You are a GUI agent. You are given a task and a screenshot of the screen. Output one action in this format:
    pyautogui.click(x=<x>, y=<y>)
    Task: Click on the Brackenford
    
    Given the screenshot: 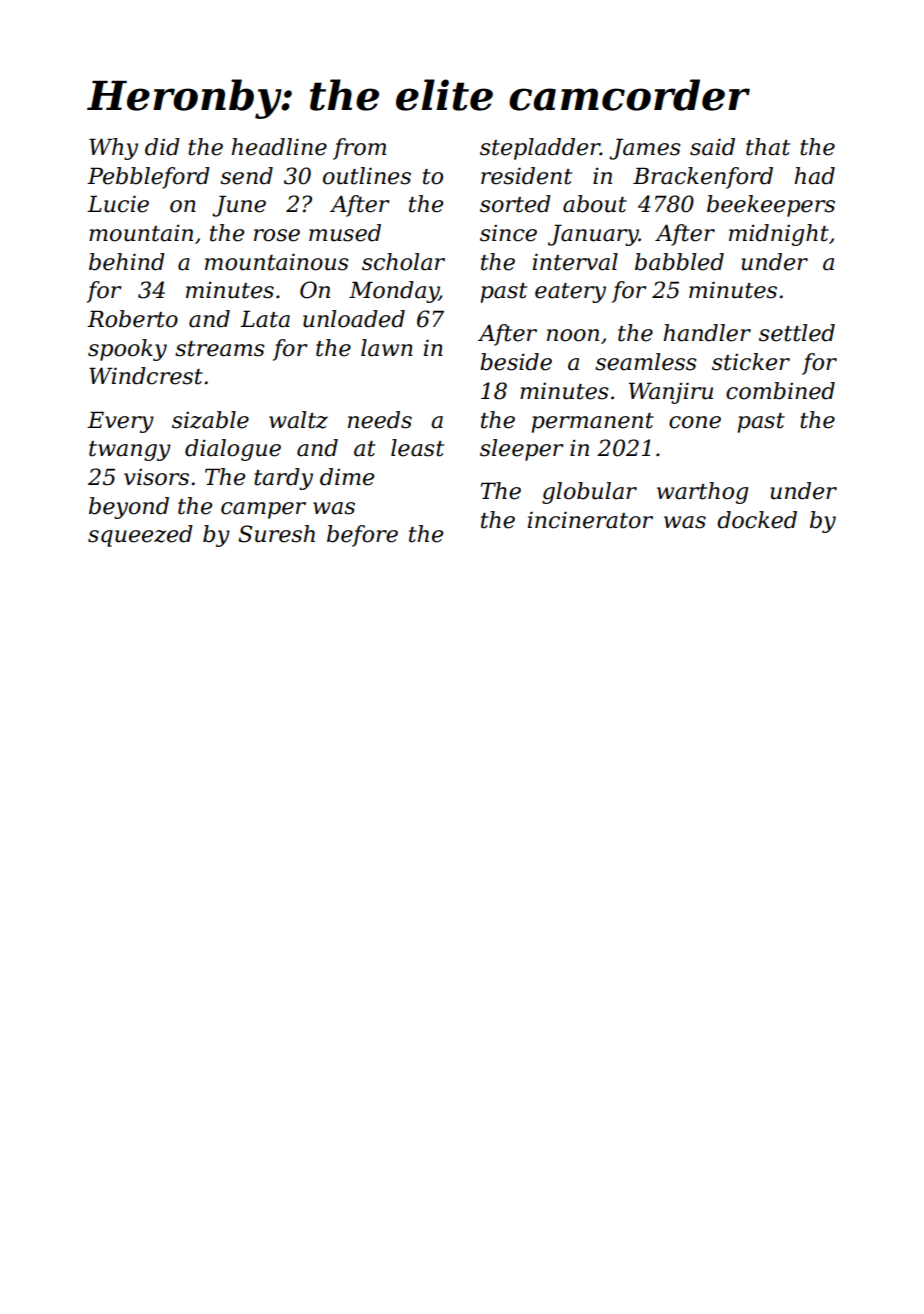 What is the action you would take?
    pyautogui.click(x=703, y=178)
